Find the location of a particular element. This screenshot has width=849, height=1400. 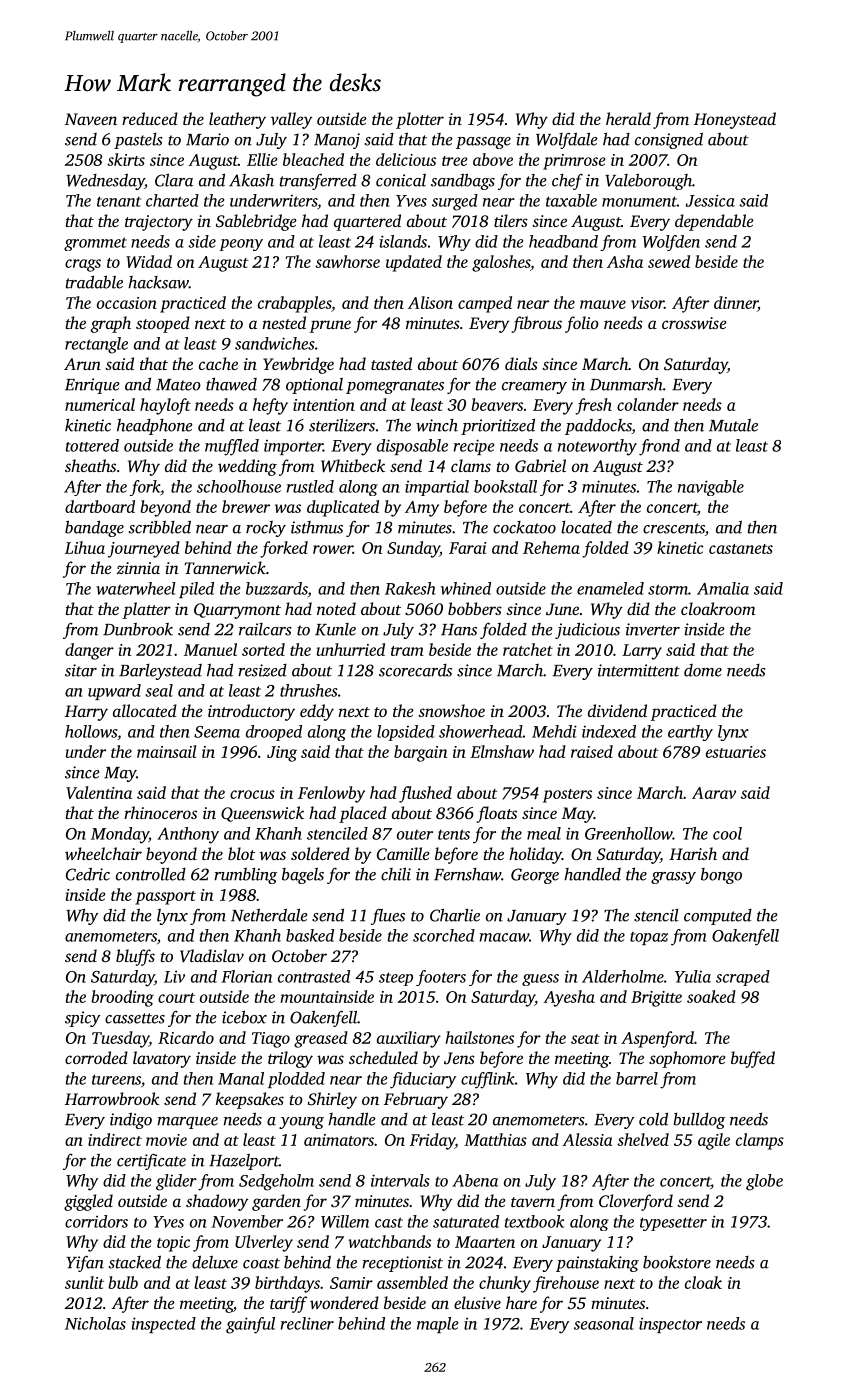

inspected is located at coordinates (164, 1325).
